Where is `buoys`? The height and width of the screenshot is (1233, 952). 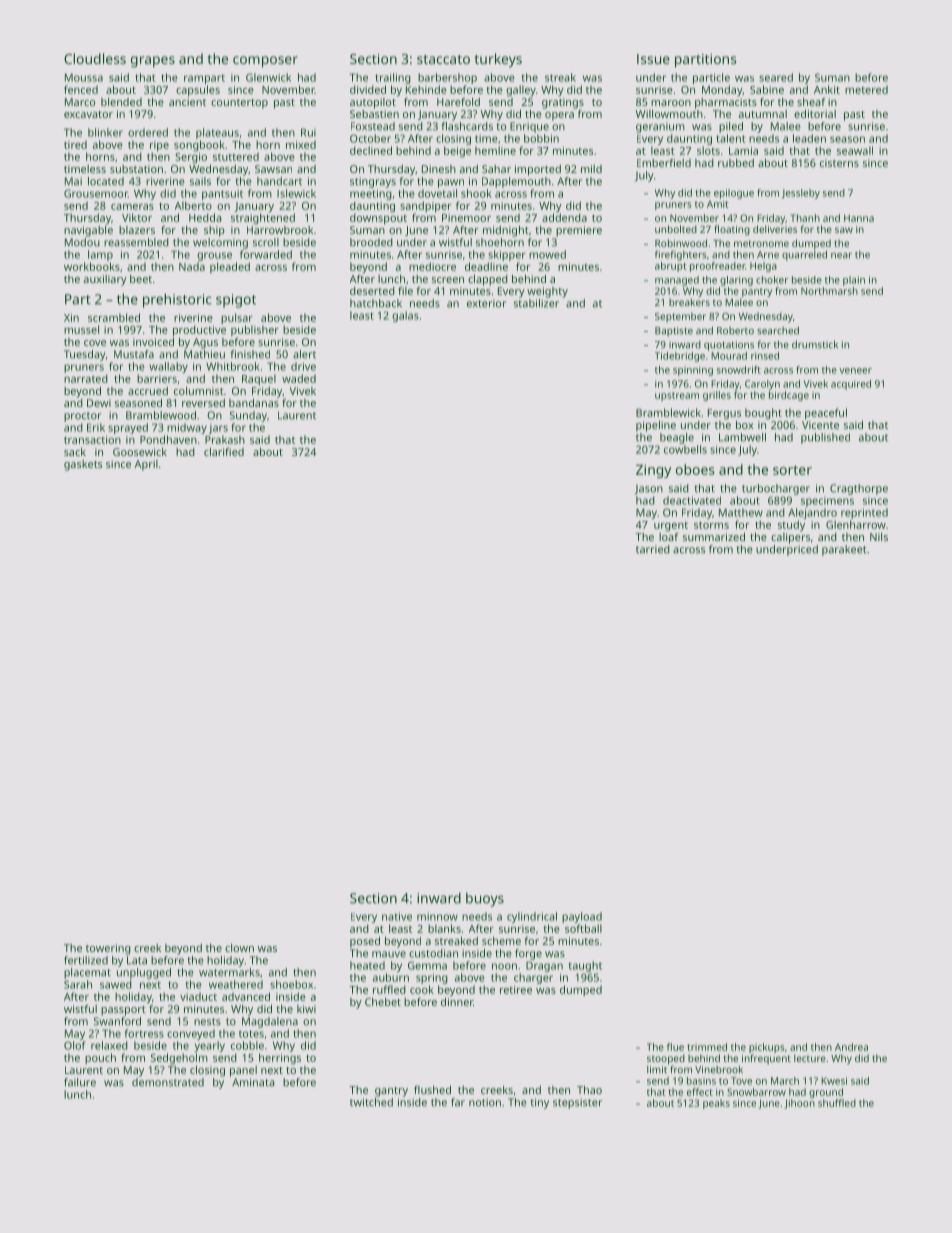 buoys is located at coordinates (485, 899).
